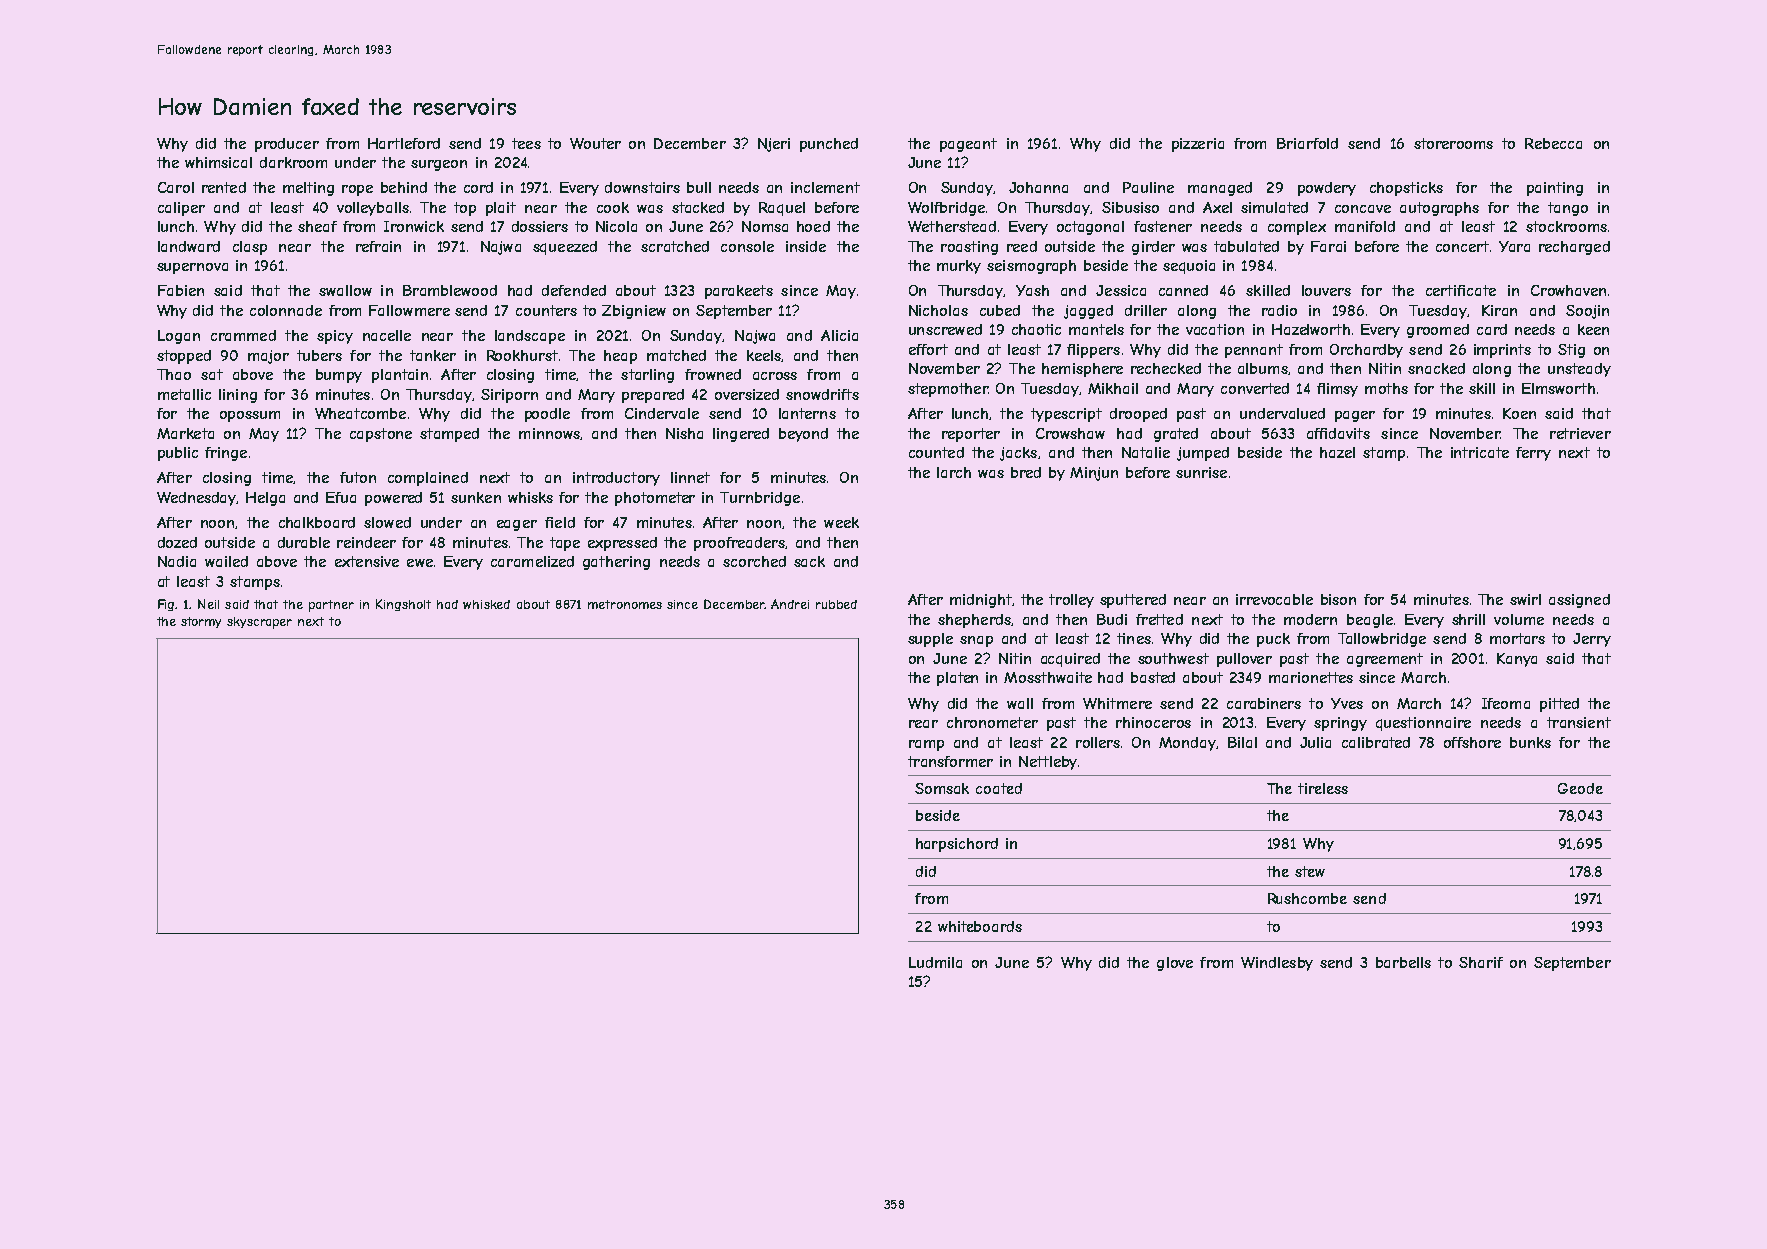 Image resolution: width=1767 pixels, height=1249 pixels. I want to click on Briarfold, so click(1307, 143).
